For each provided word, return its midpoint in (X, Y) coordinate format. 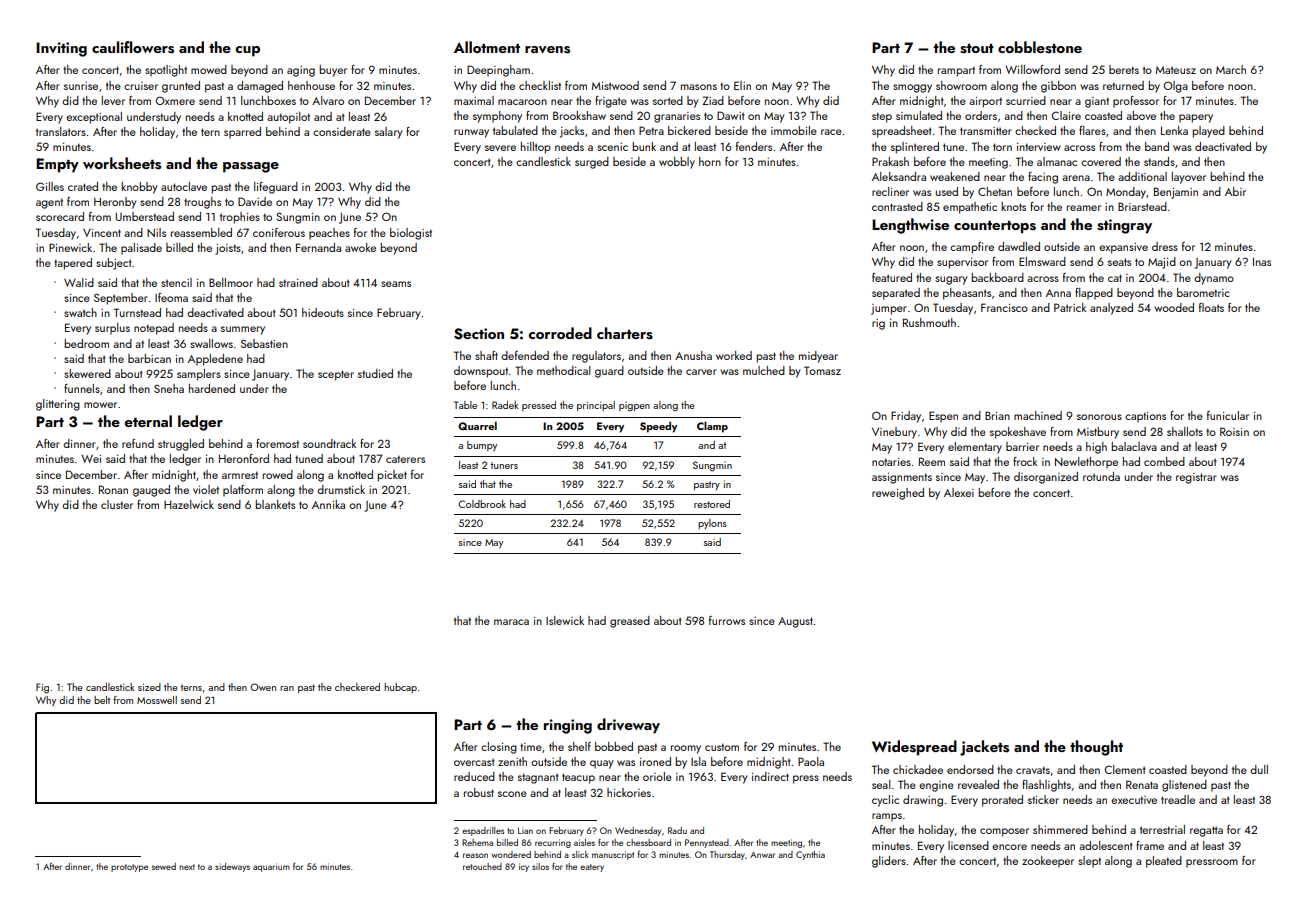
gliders (889, 862)
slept (1089, 862)
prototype (129, 868)
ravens (547, 50)
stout (977, 49)
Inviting (61, 49)
